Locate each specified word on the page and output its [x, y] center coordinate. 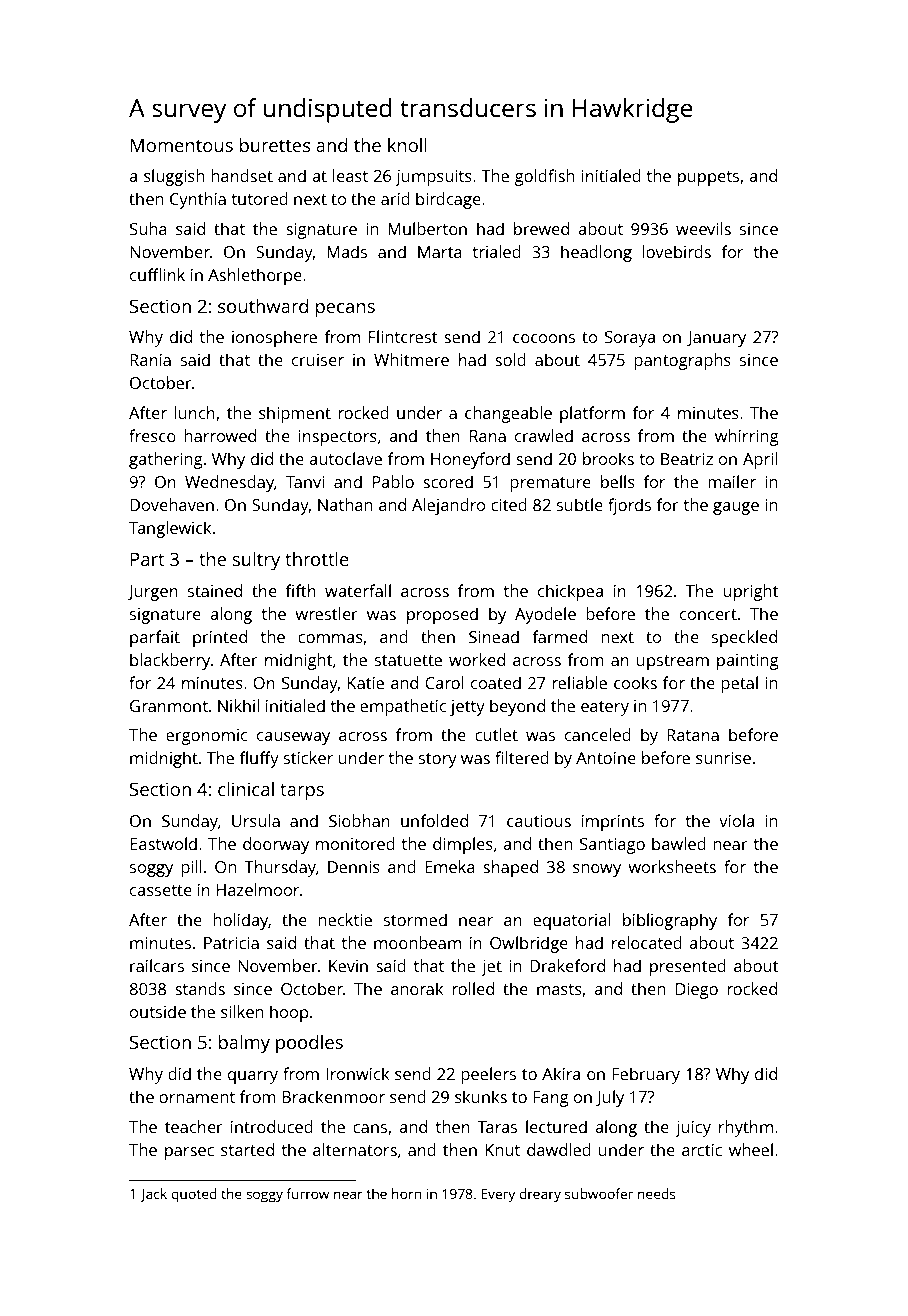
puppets [708, 178]
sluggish [174, 177]
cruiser [318, 360]
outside [158, 1011]
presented [688, 967]
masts [559, 989]
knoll [407, 145]
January [716, 339]
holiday [241, 921]
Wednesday [229, 483]
